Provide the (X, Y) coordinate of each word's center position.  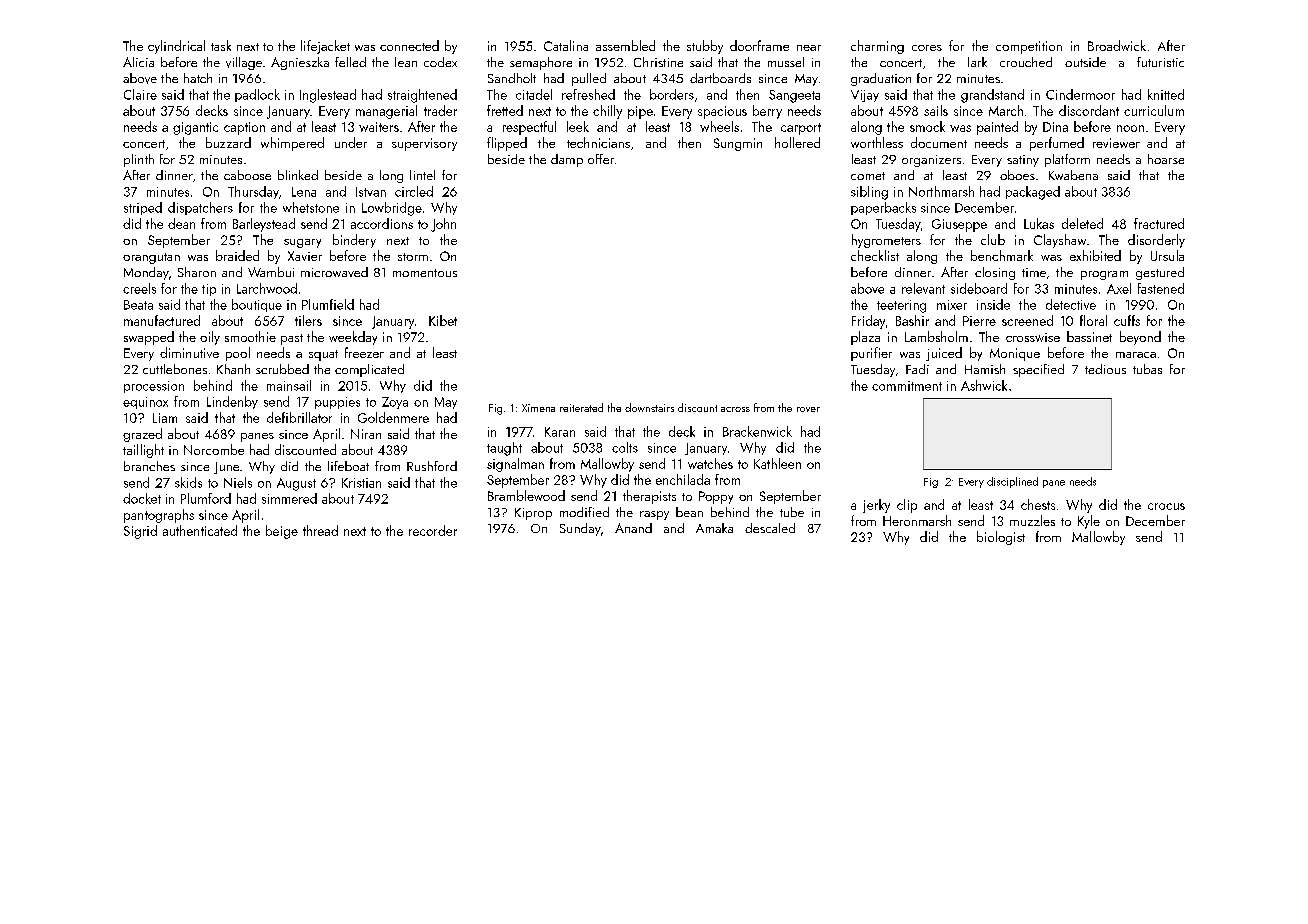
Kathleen (777, 463)
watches (710, 463)
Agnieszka (300, 63)
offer (601, 159)
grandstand (992, 96)
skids (188, 482)
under (351, 142)
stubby (705, 47)
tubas (1147, 369)
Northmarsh (941, 191)
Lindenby (232, 402)
